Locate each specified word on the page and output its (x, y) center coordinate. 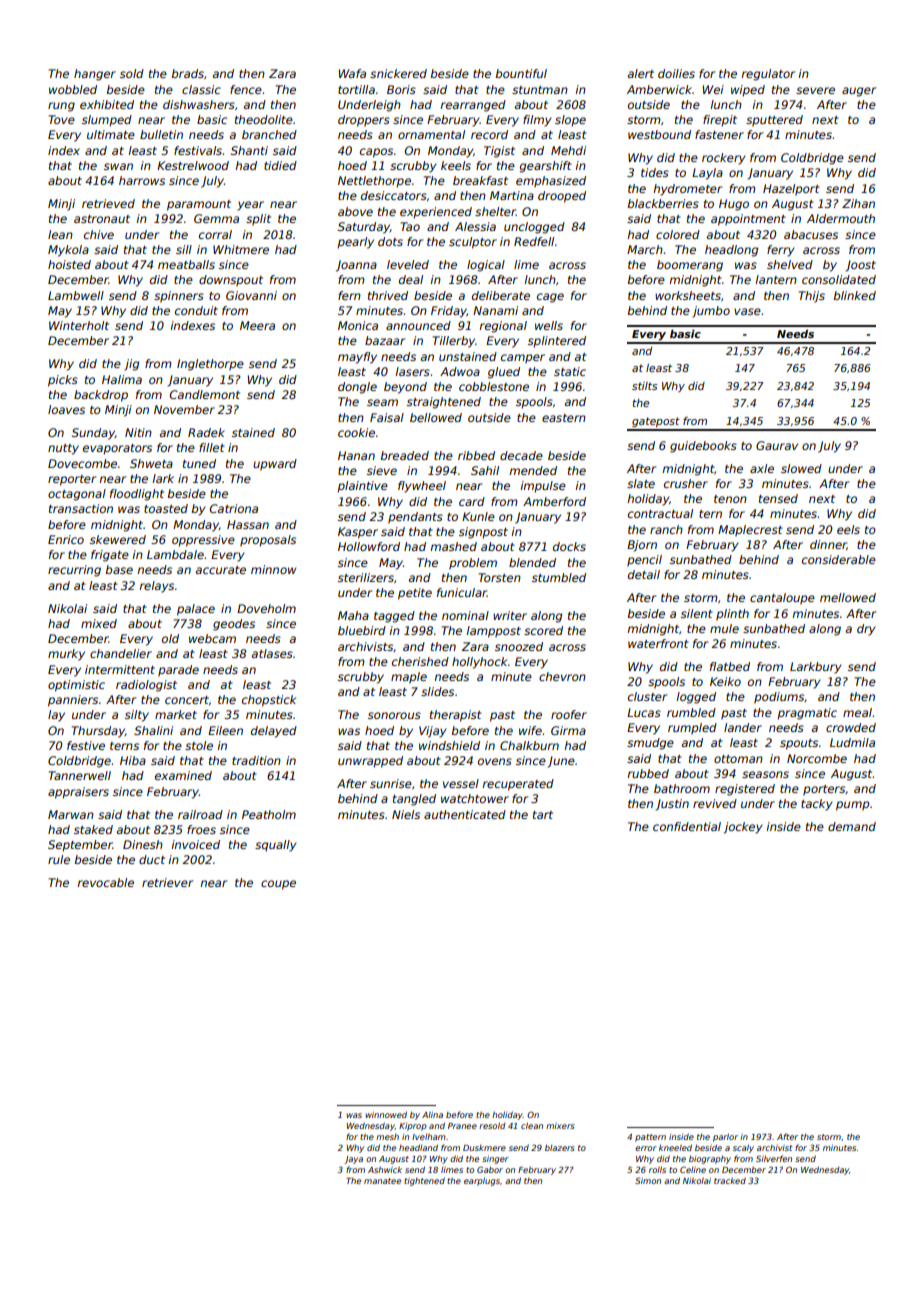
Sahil (485, 470)
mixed (99, 623)
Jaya (354, 1160)
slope (570, 121)
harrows (142, 180)
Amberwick (659, 89)
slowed (801, 468)
